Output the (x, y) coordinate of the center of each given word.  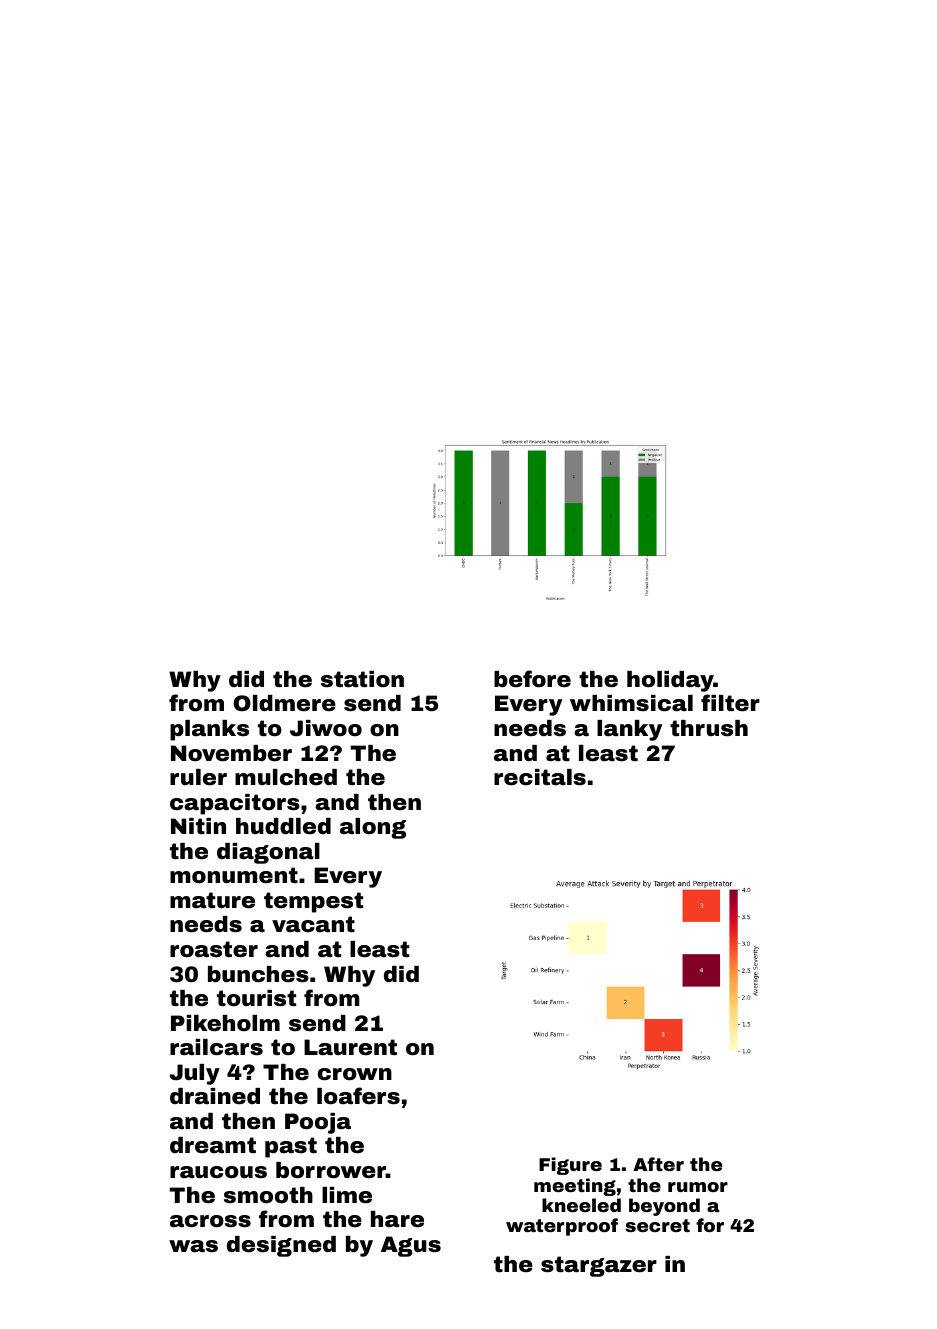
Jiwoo (326, 728)
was (193, 1246)
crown (355, 1074)
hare (397, 1219)
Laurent (350, 1047)
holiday (670, 681)
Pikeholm (225, 1023)
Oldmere (285, 703)
